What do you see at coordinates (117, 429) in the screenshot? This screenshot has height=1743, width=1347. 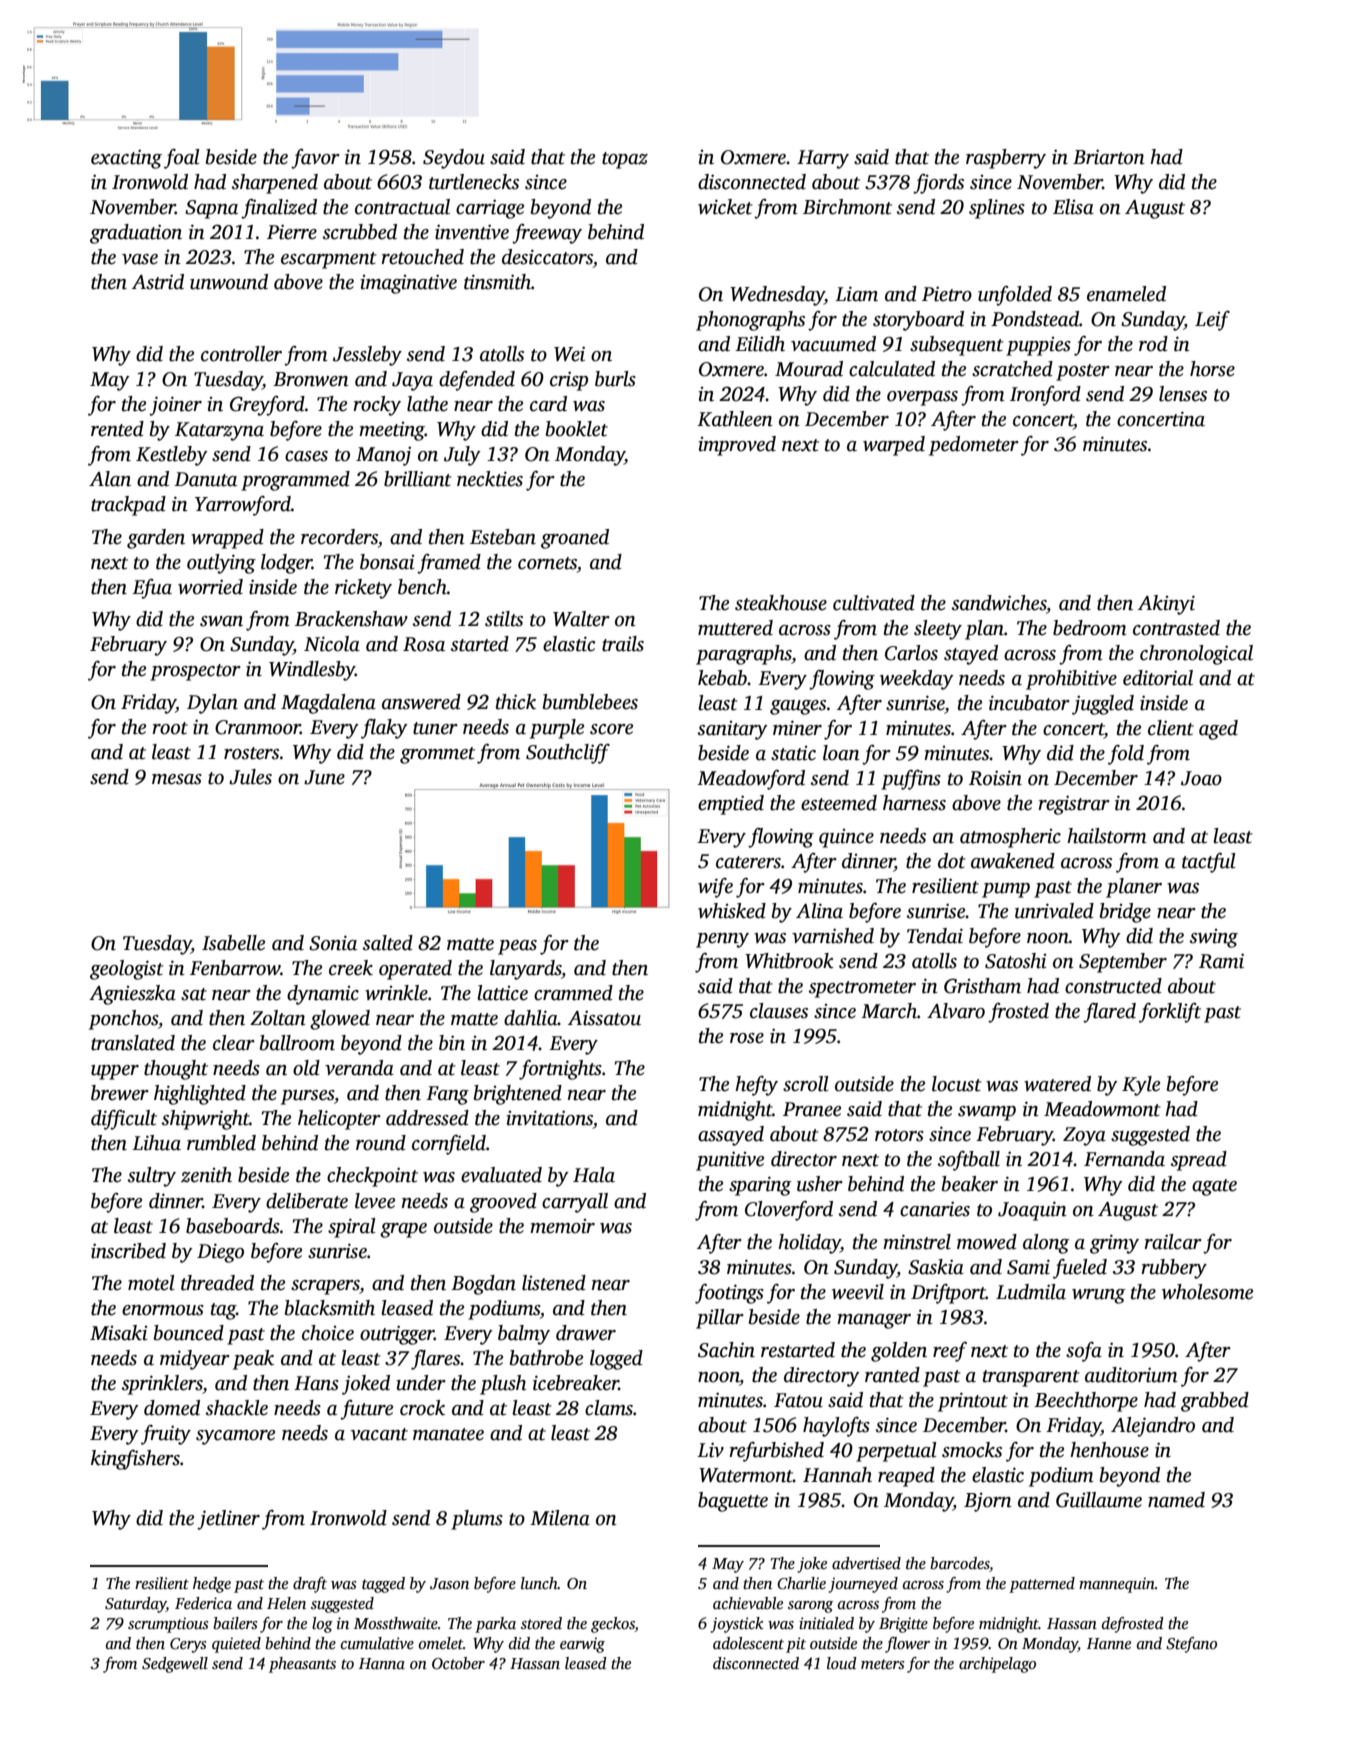 I see `rented` at bounding box center [117, 429].
